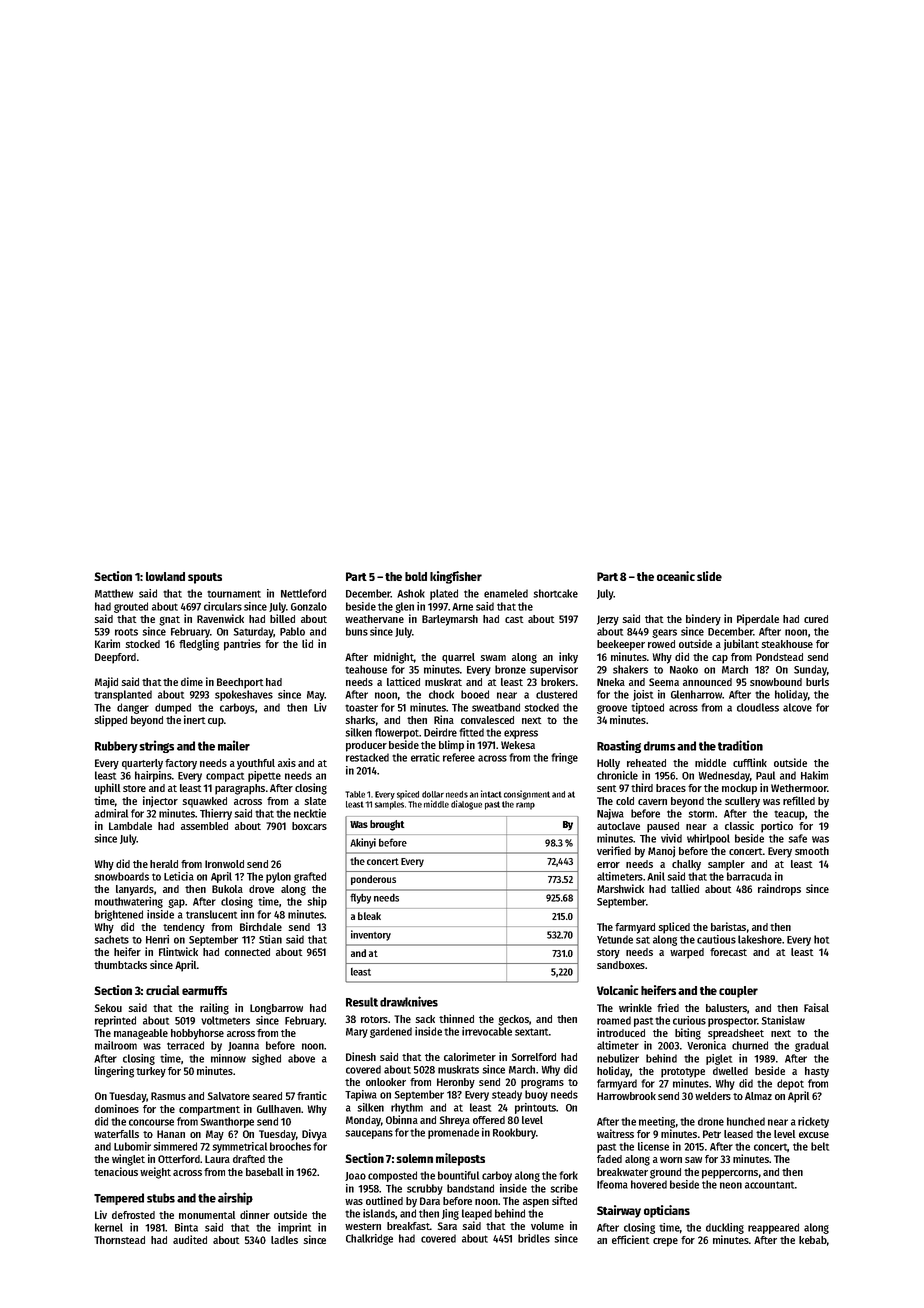 This screenshot has width=924, height=1308. What do you see at coordinates (247, 952) in the screenshot?
I see `connected` at bounding box center [247, 952].
